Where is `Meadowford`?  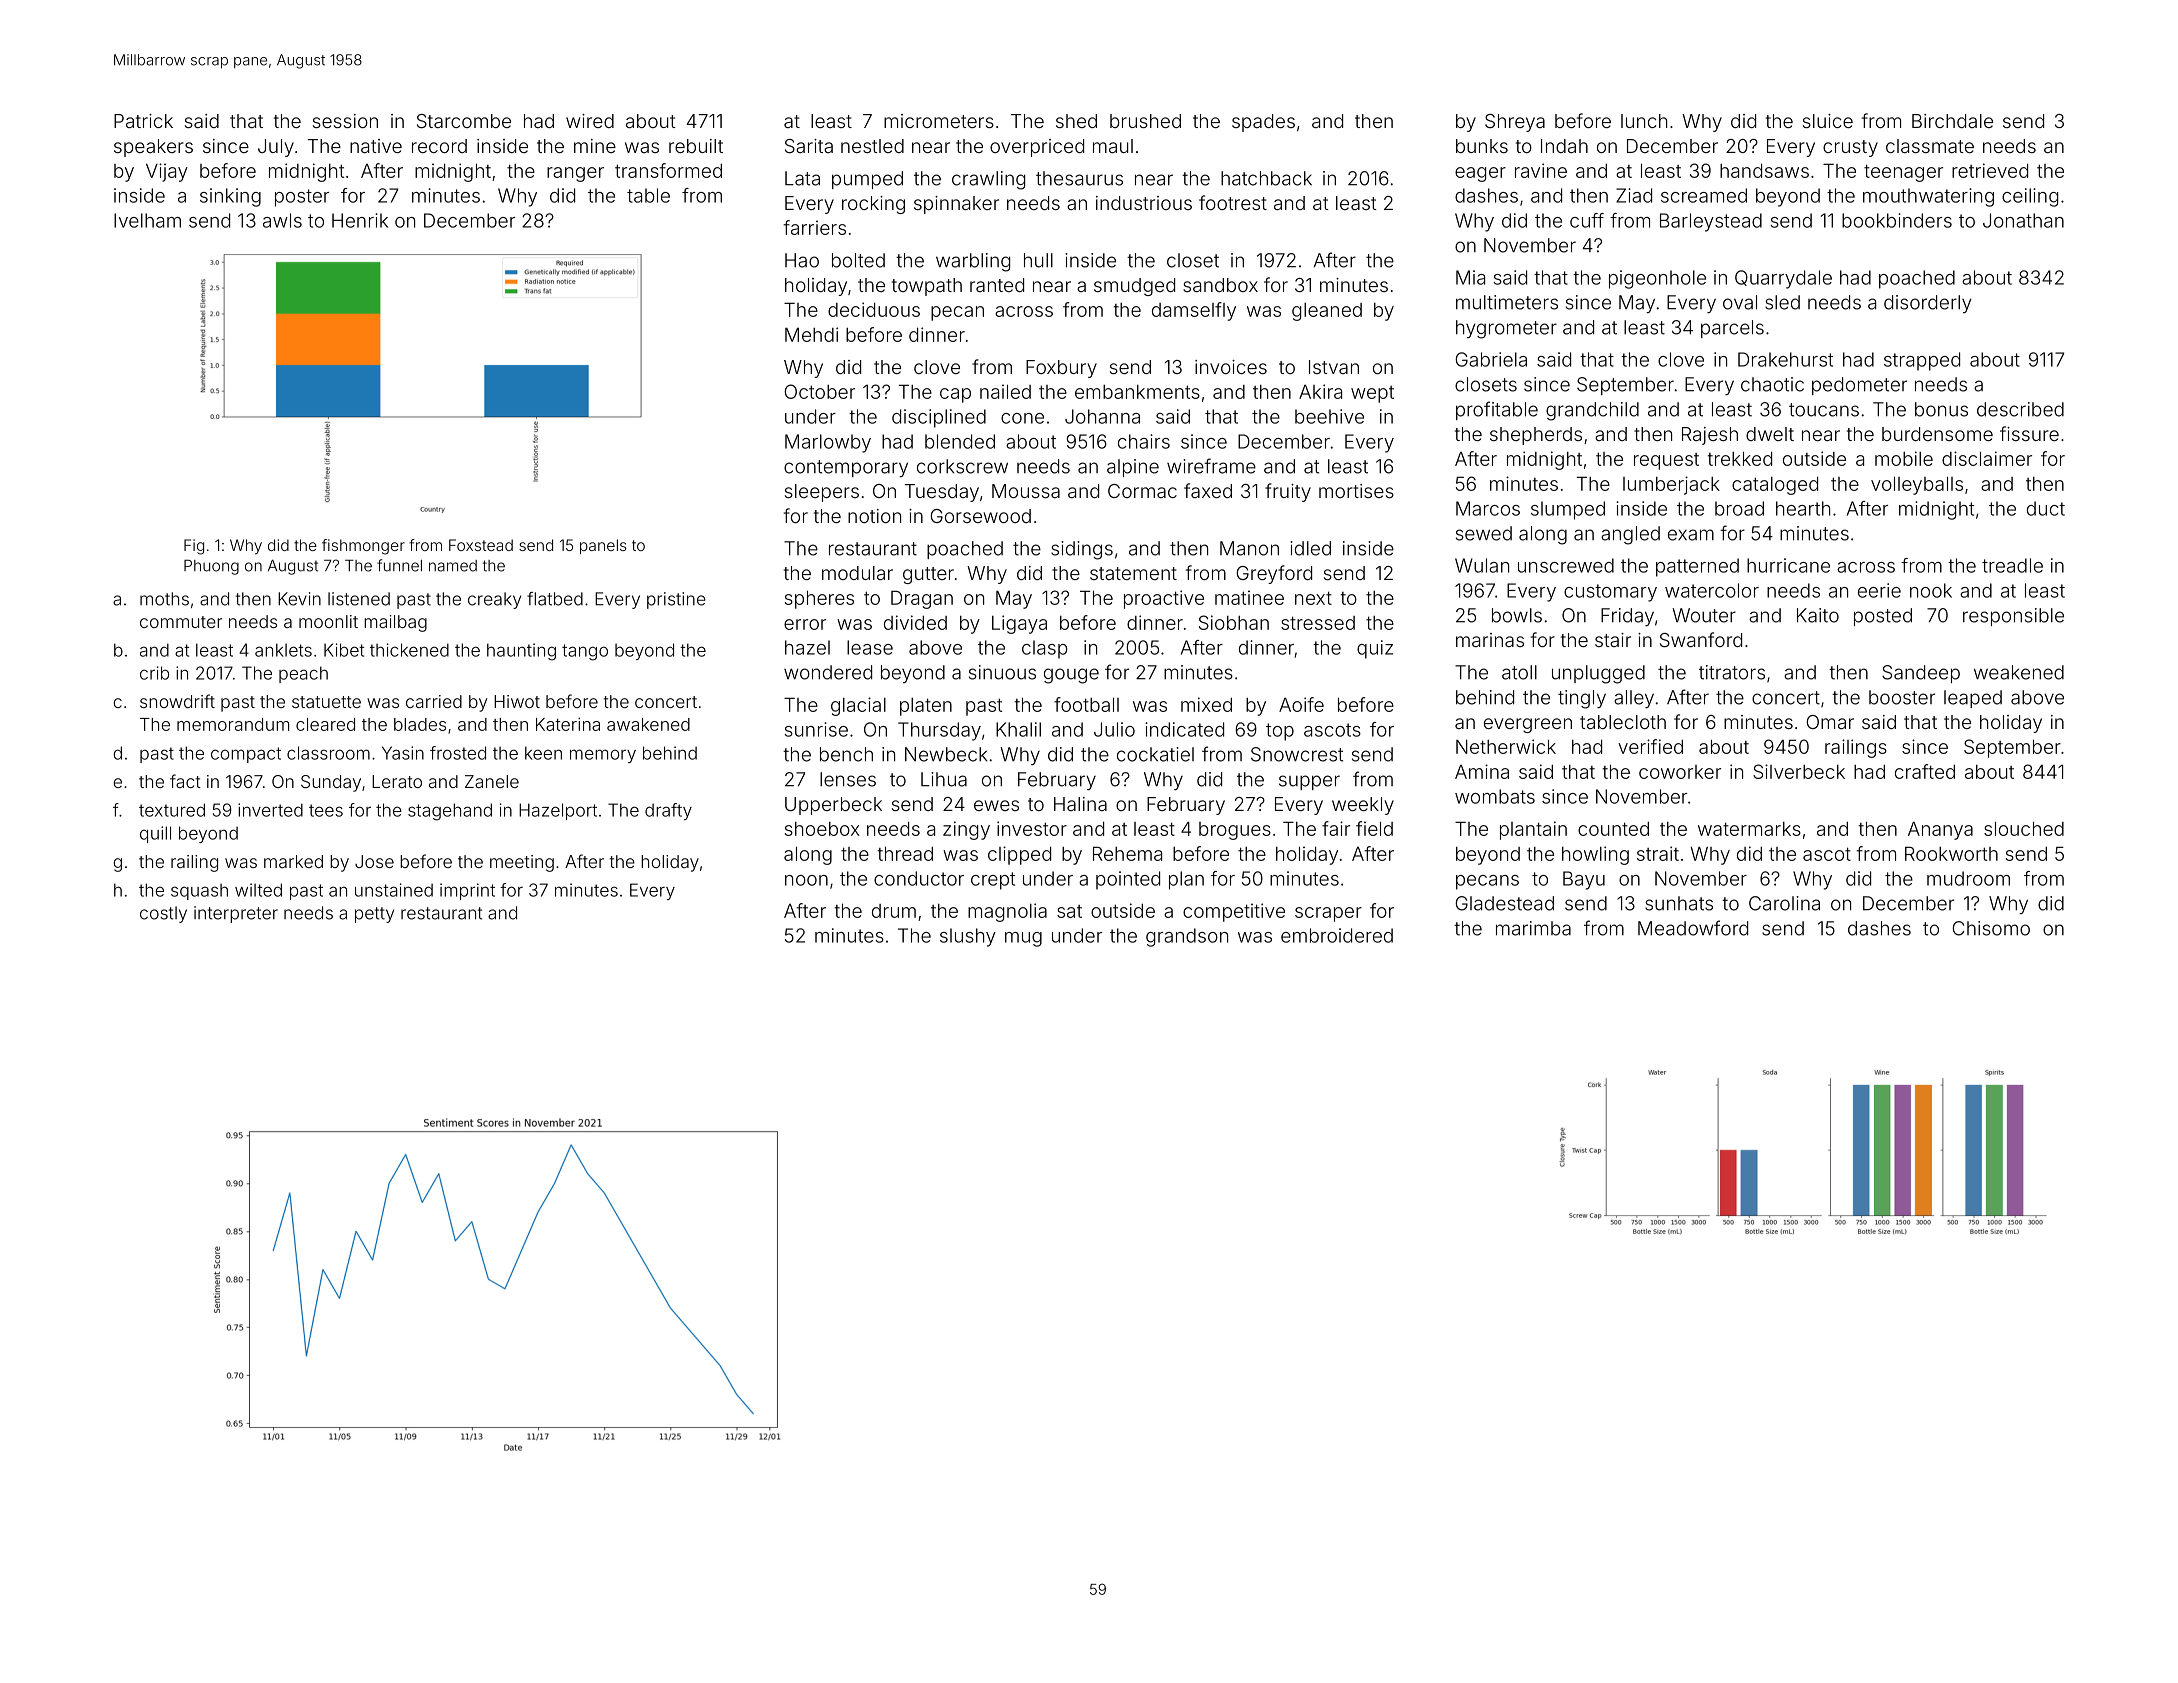 Meadowford is located at coordinates (1693, 928).
